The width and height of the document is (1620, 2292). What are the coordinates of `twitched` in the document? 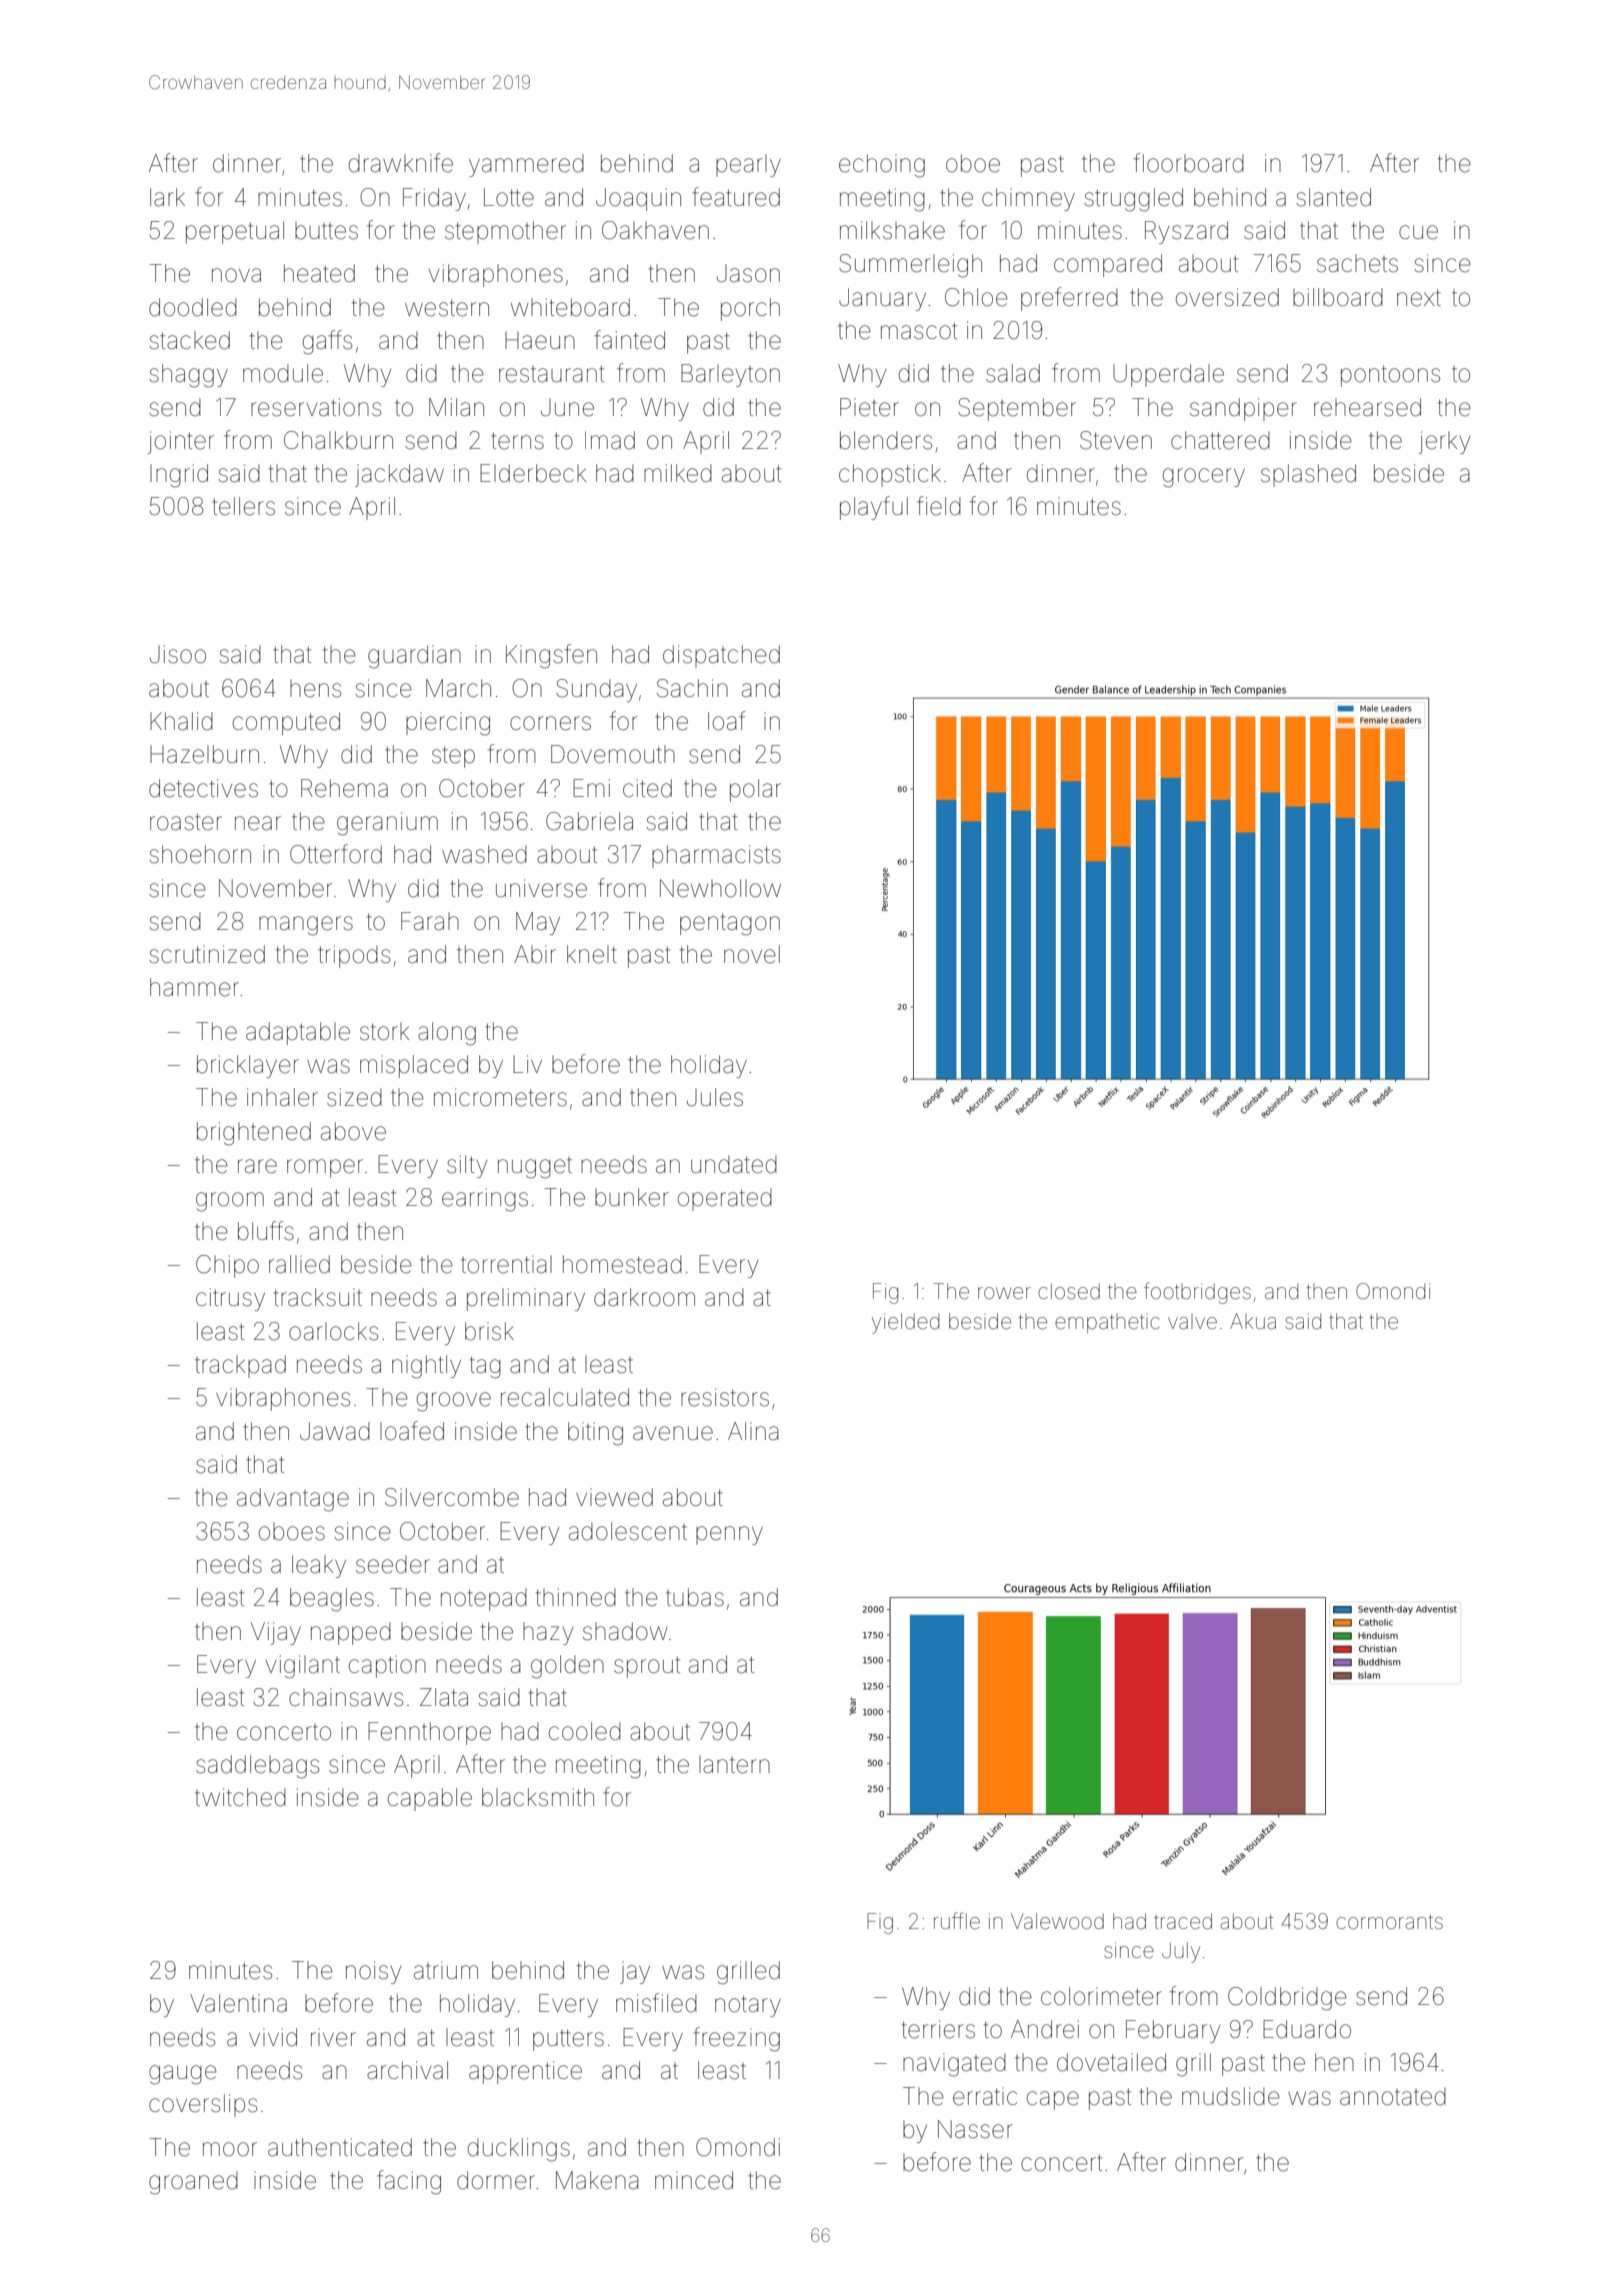 It's located at (240, 1797).
